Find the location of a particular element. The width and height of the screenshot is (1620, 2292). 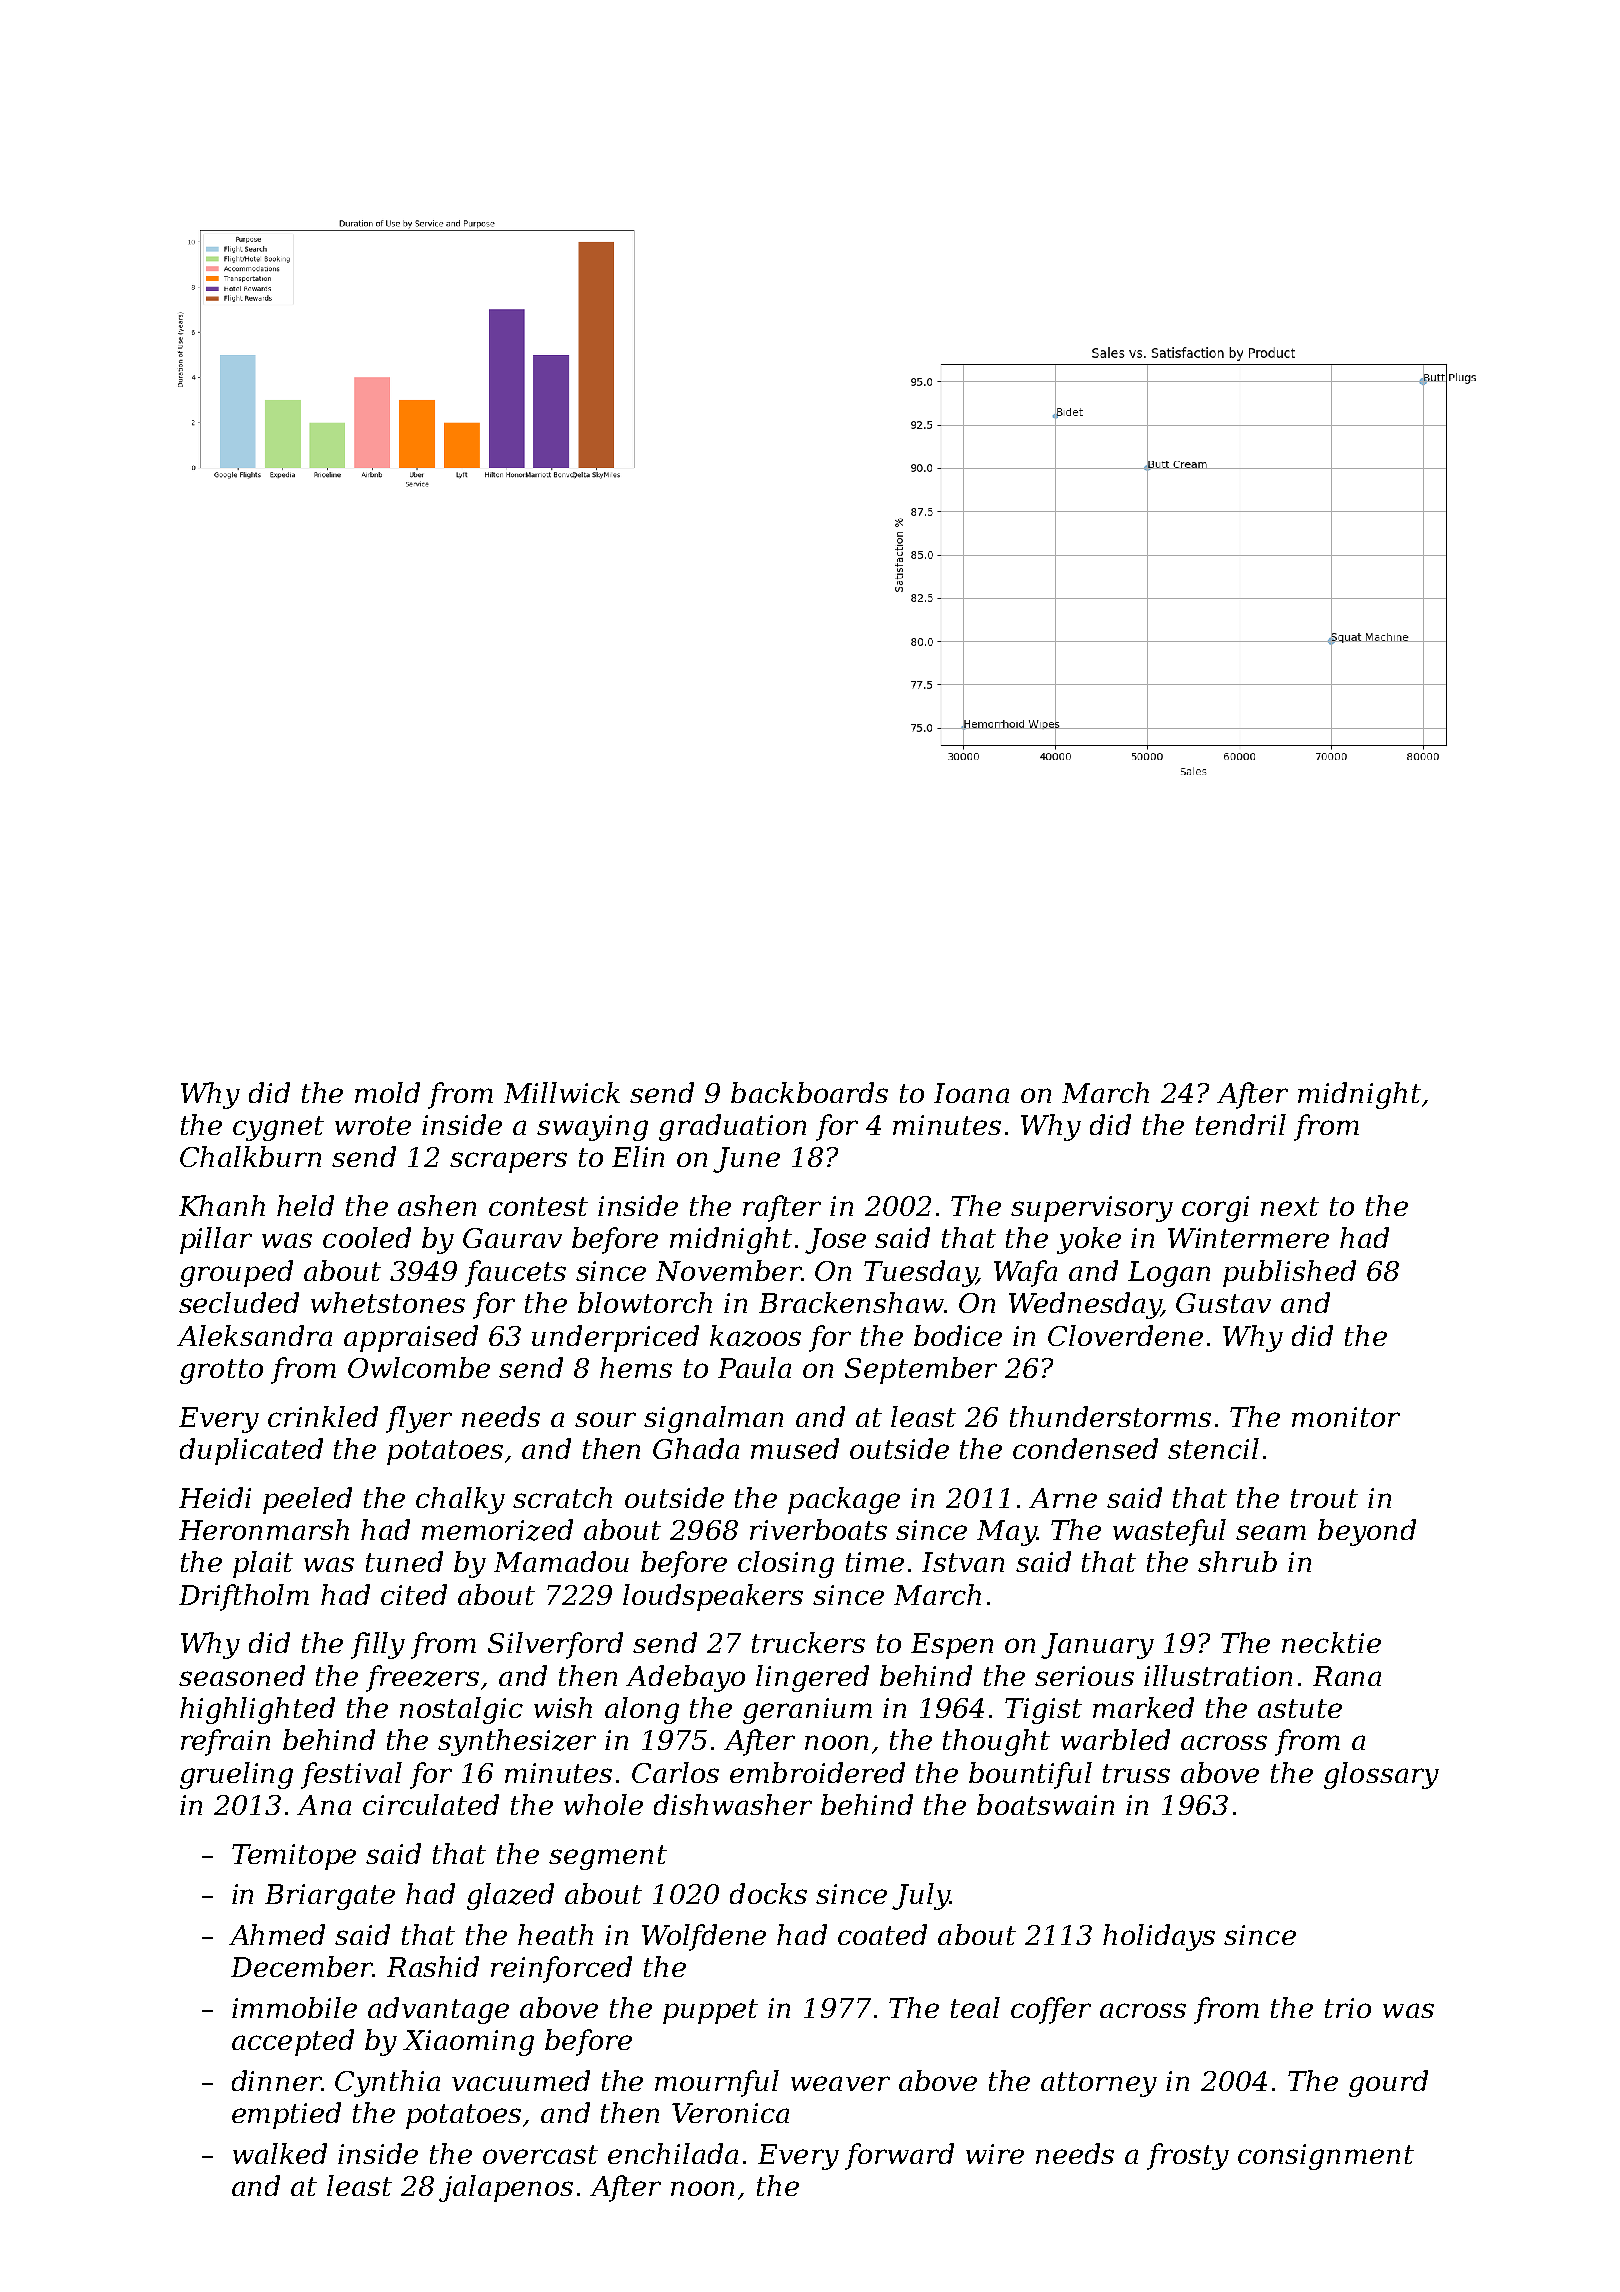

monitor is located at coordinates (1346, 1417).
